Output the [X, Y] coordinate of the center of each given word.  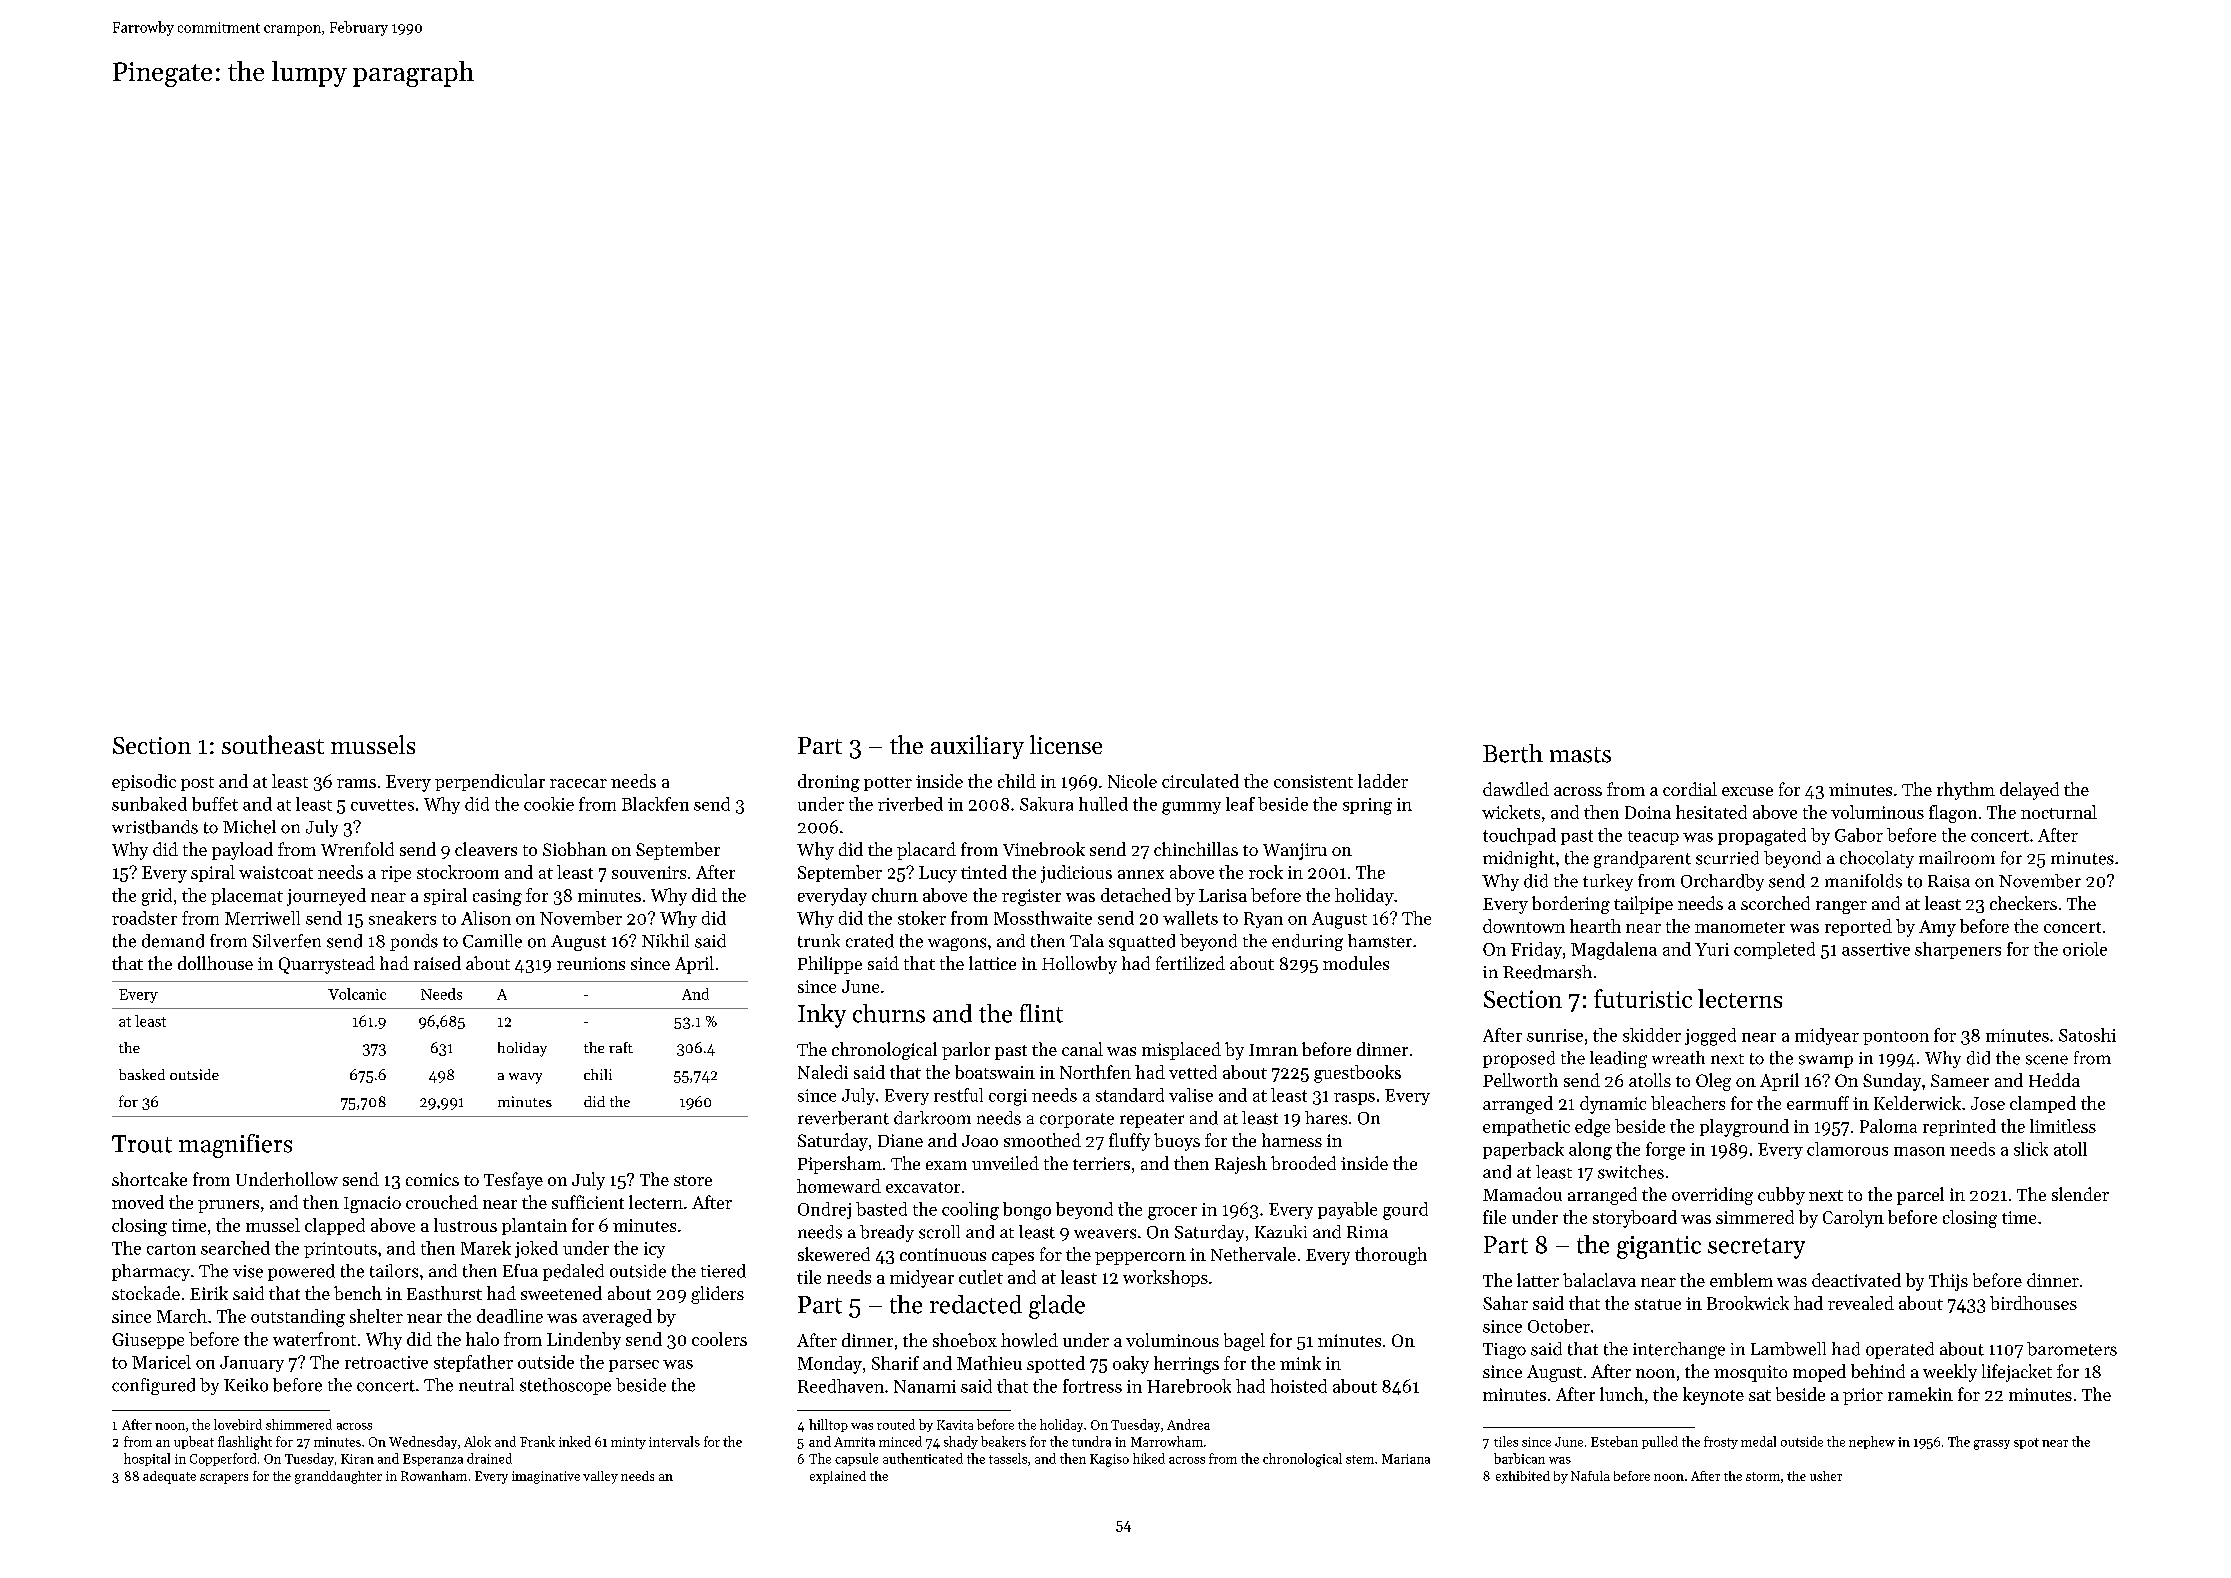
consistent [1313, 781]
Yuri [1712, 949]
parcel [1920, 1196]
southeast [273, 744]
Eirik [209, 1293]
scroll [939, 1232]
